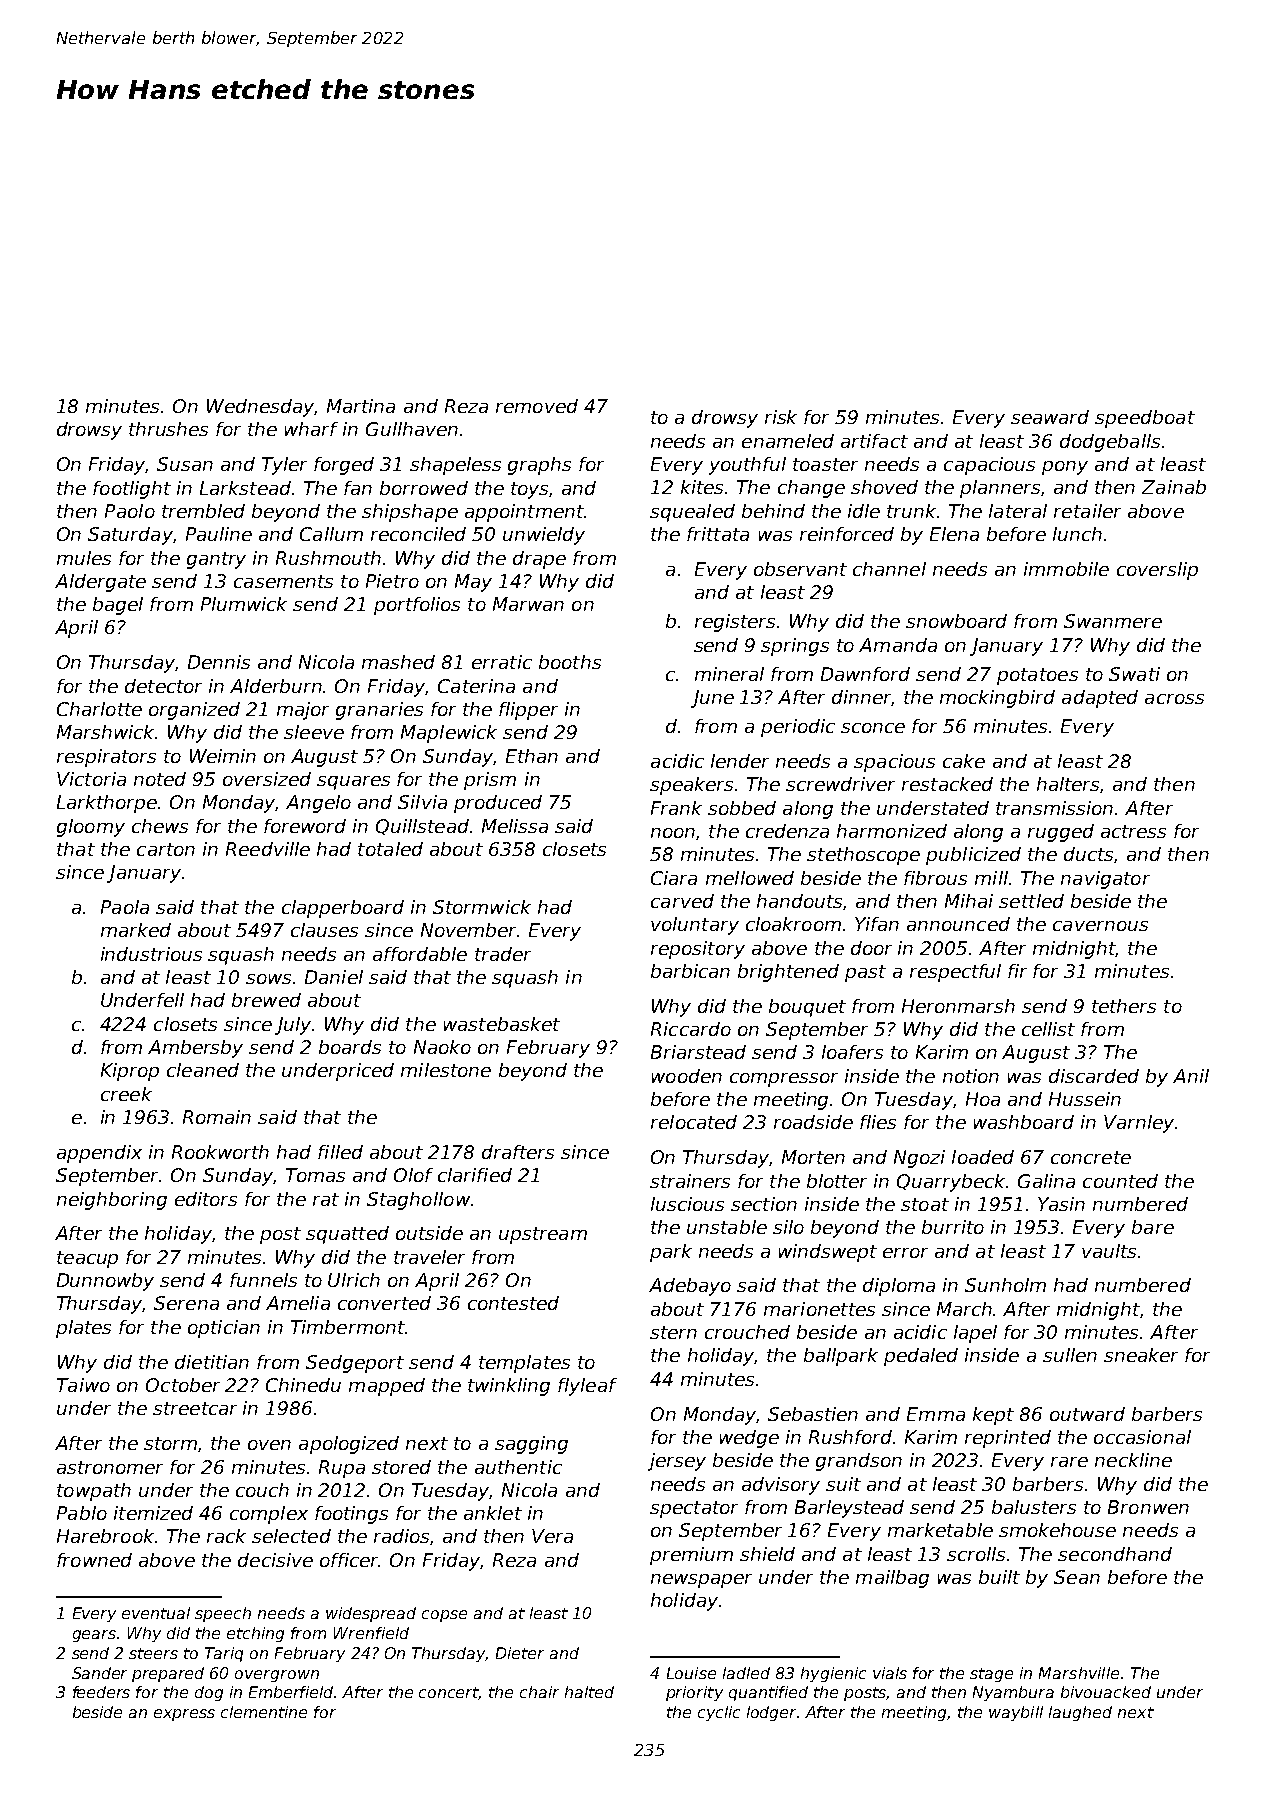  I want to click on Larkstead, so click(245, 488).
